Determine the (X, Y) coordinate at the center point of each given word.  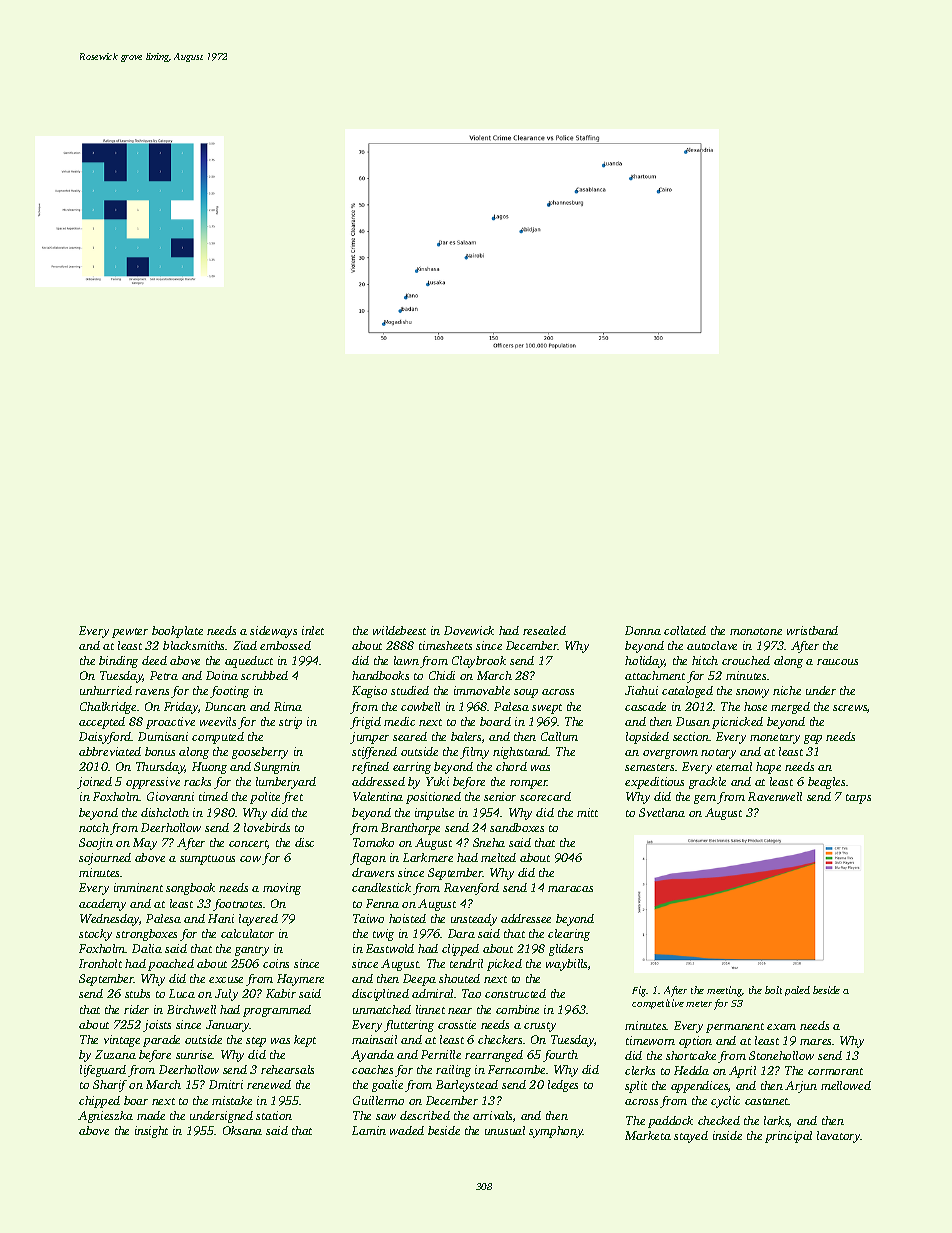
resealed (544, 630)
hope (768, 768)
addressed (378, 781)
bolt (773, 990)
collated (685, 630)
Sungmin (277, 768)
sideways (273, 632)
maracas (570, 889)
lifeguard (103, 1071)
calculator (247, 933)
